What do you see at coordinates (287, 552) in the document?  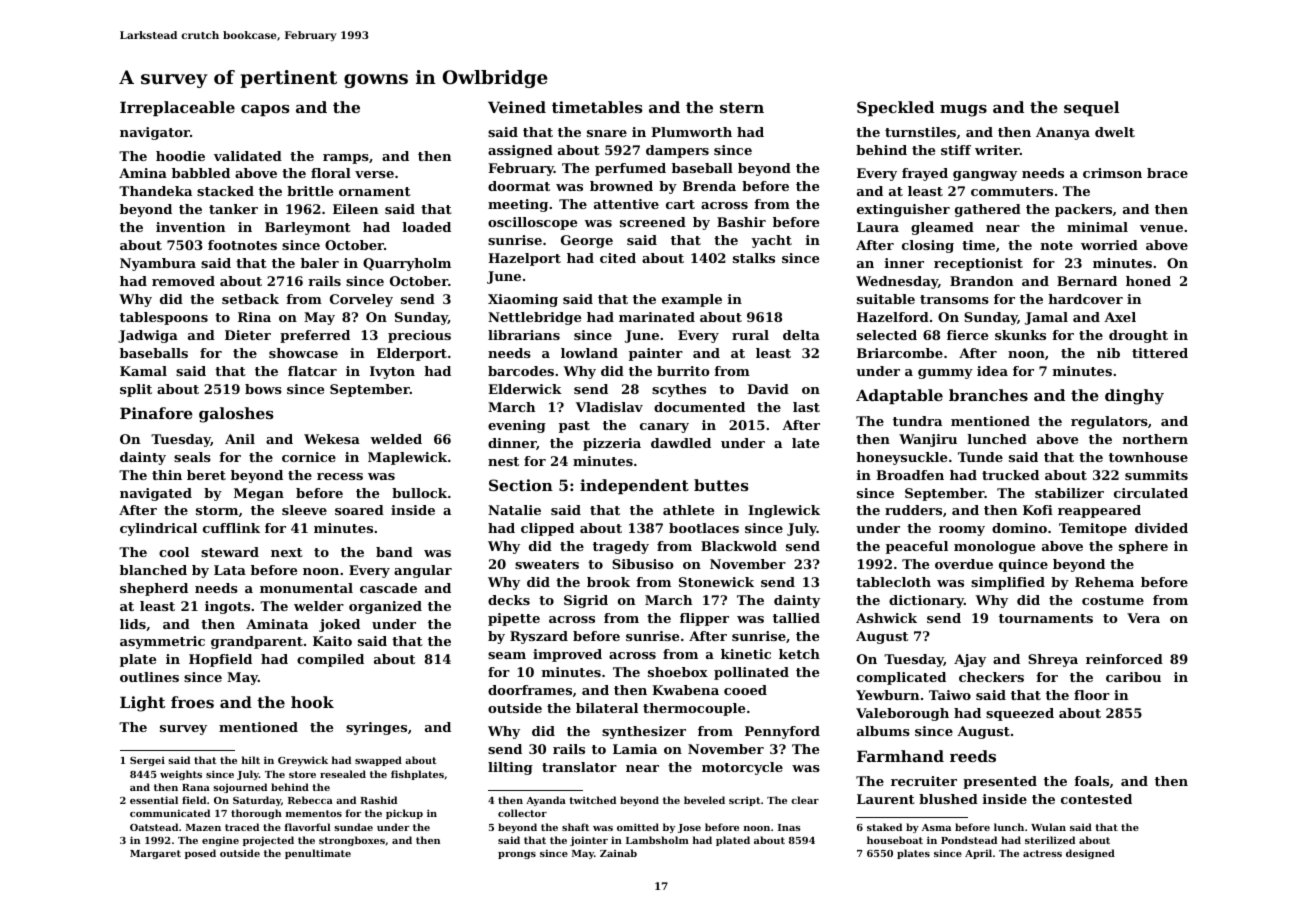 I see `next` at bounding box center [287, 552].
